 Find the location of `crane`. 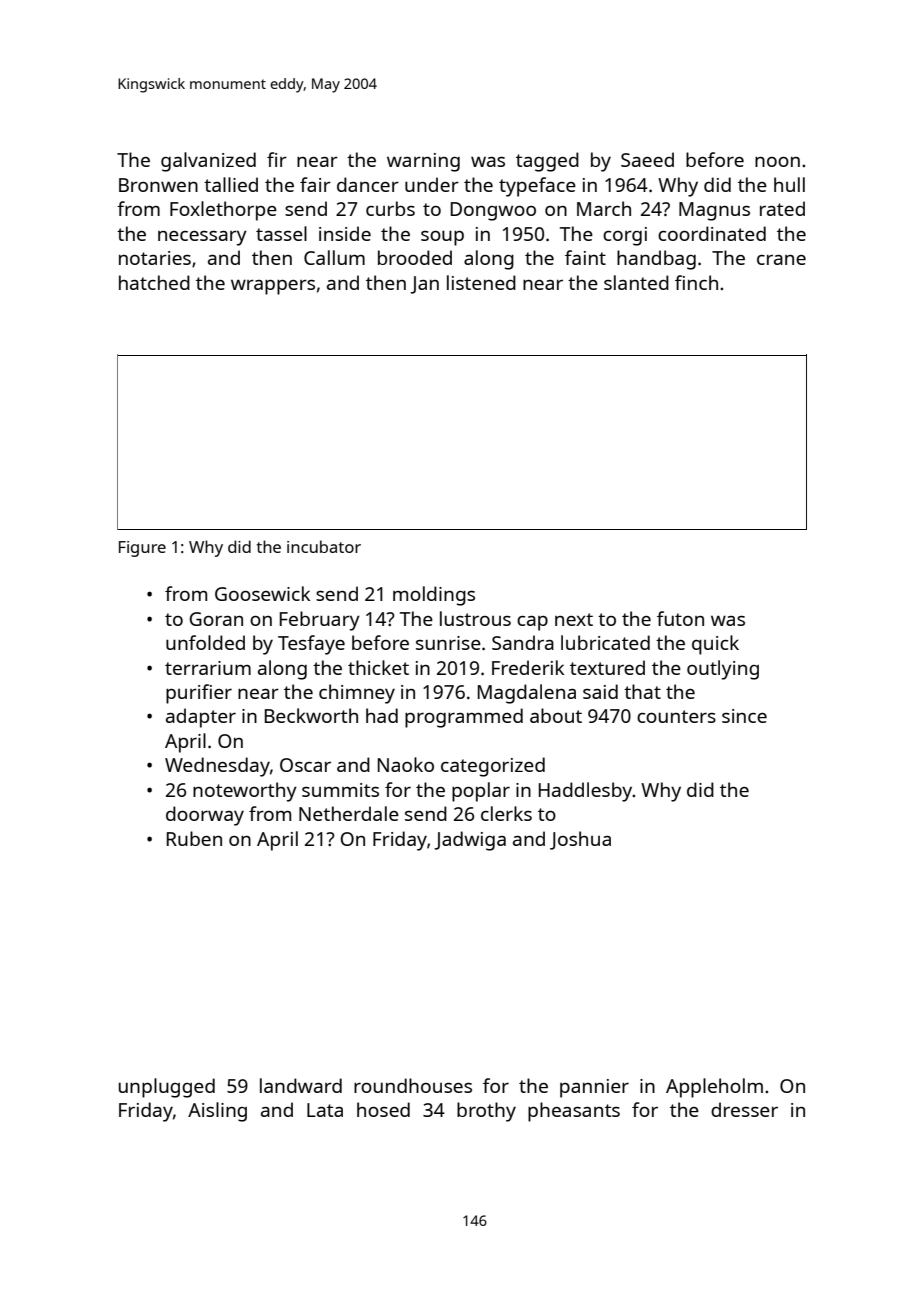

crane is located at coordinates (781, 260).
